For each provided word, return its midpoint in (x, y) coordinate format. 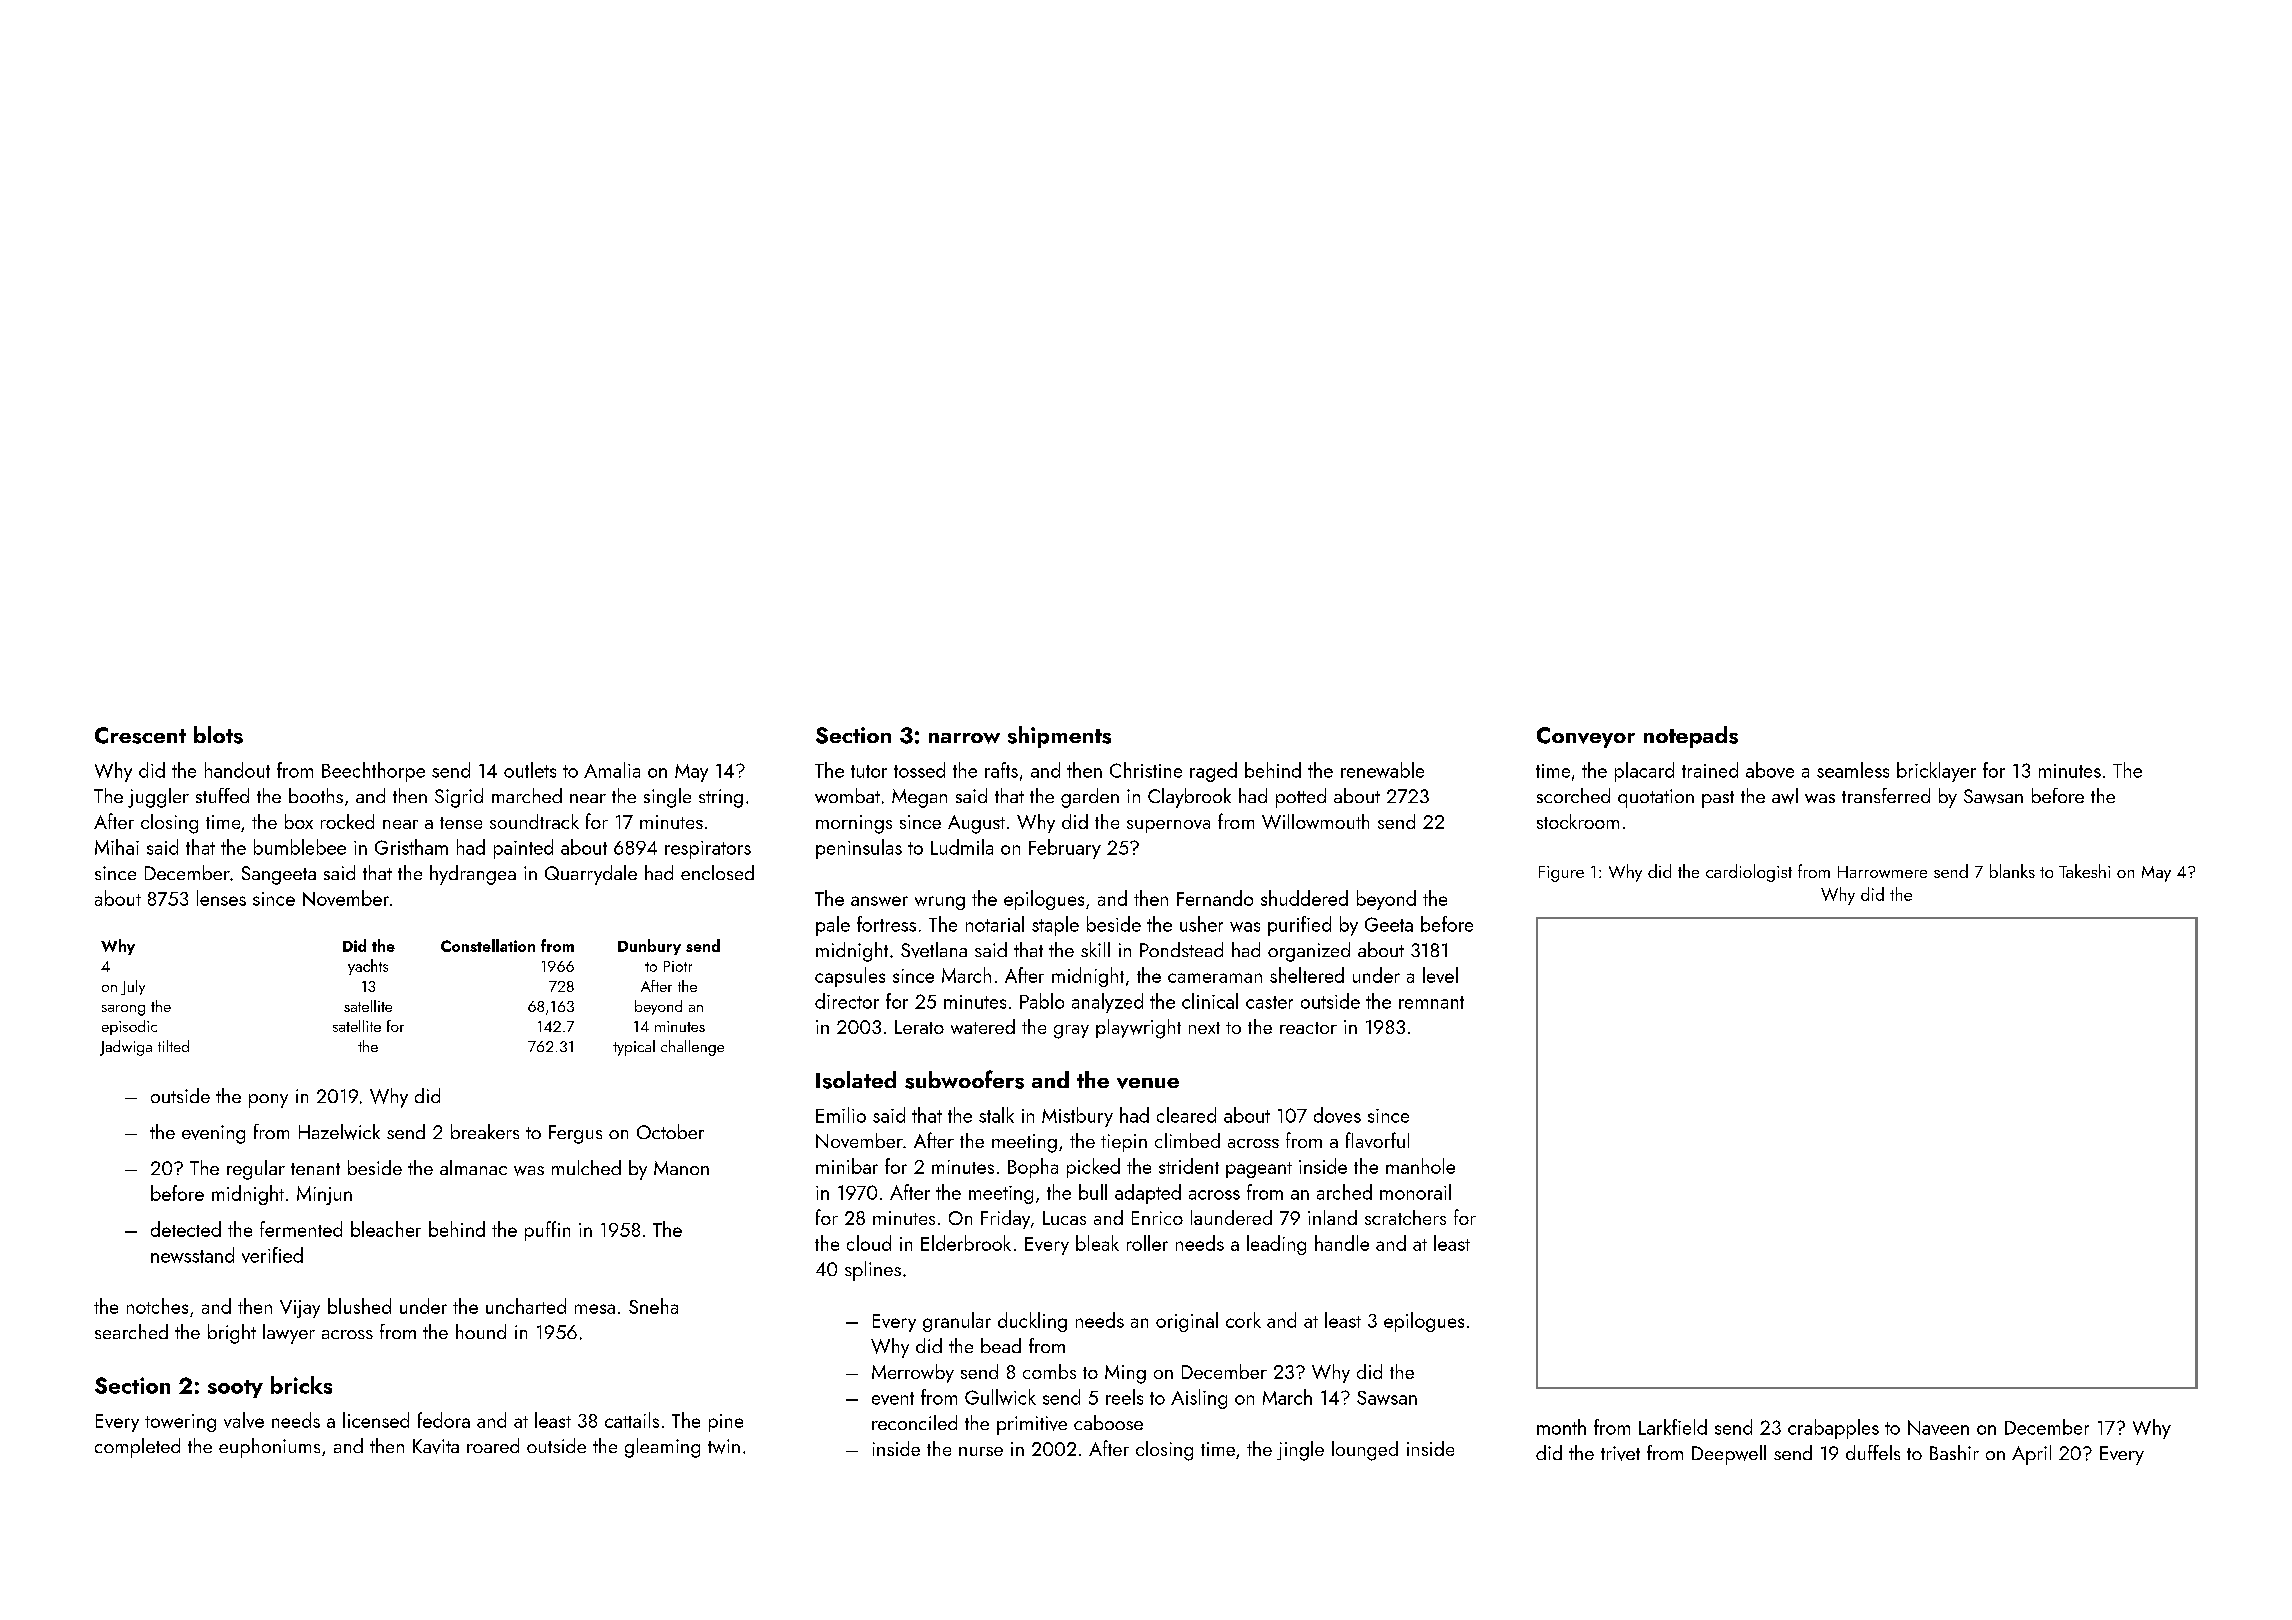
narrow (964, 738)
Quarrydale (591, 875)
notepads (1691, 737)
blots (218, 735)
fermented (301, 1229)
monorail (1415, 1192)
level (1440, 975)
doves (1337, 1115)
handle (1342, 1243)
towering (180, 1423)
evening (213, 1134)
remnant (1431, 1002)
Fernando (1215, 898)
